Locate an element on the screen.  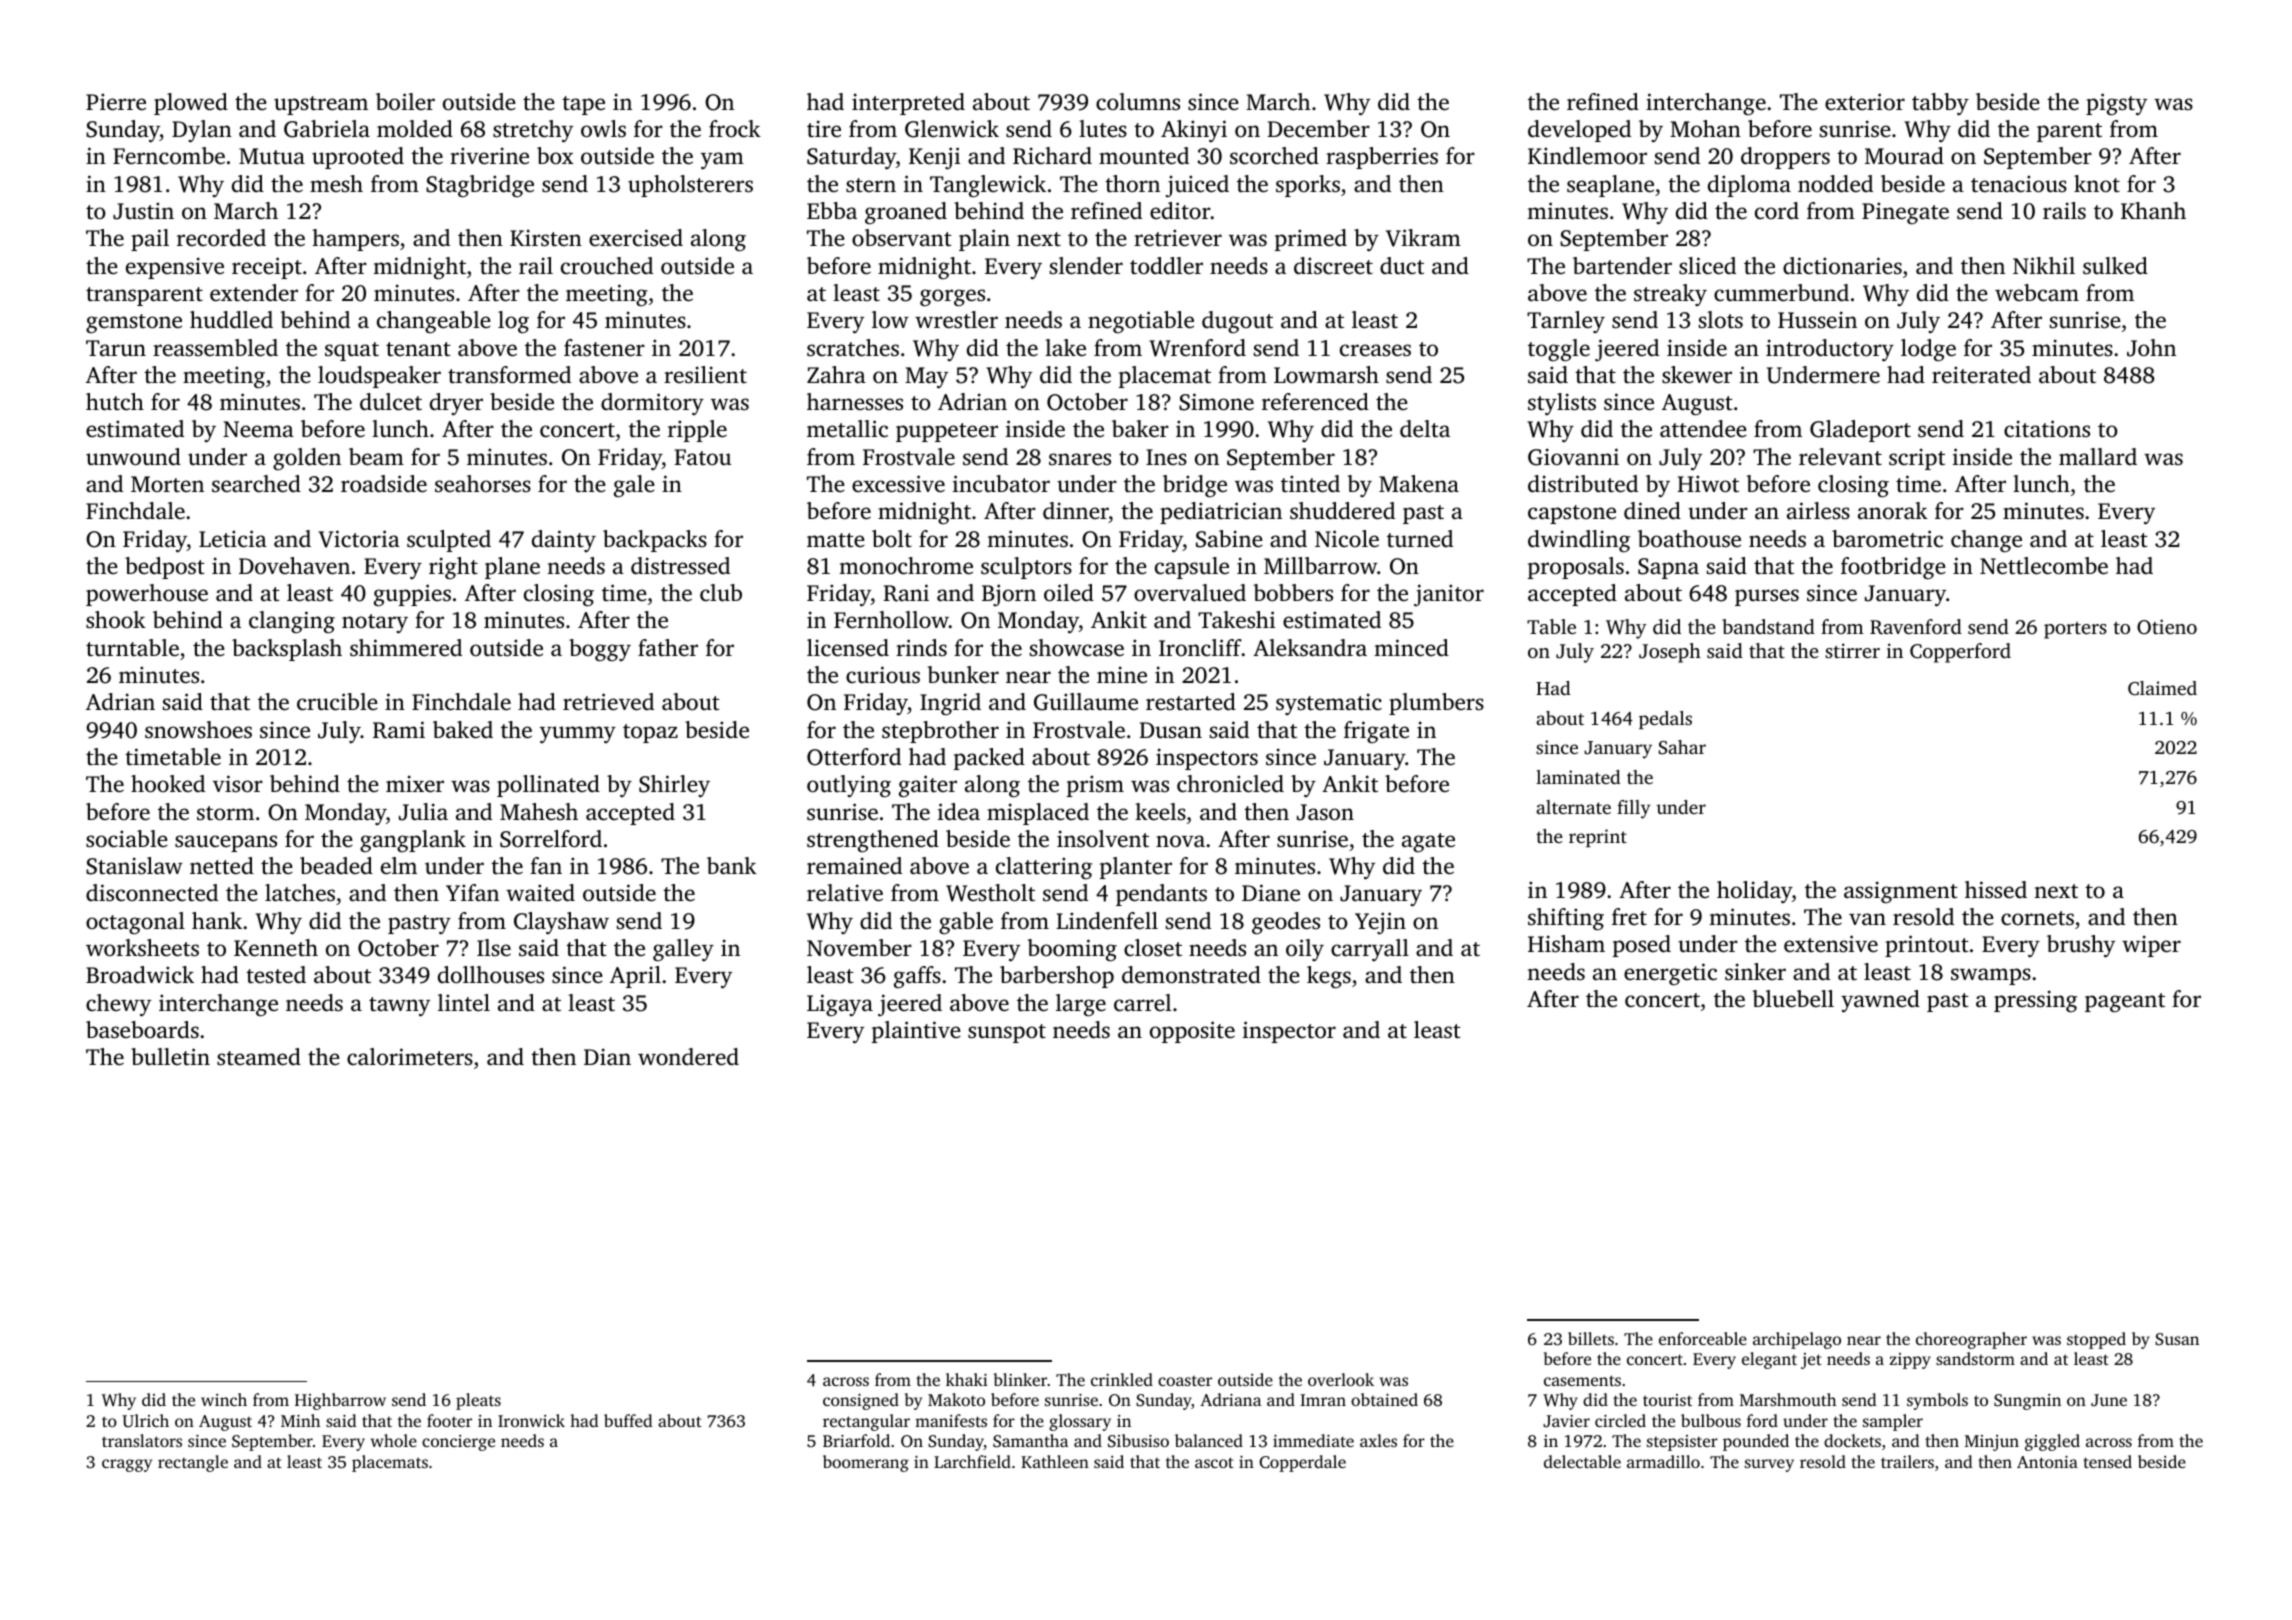
log is located at coordinates (513, 322).
